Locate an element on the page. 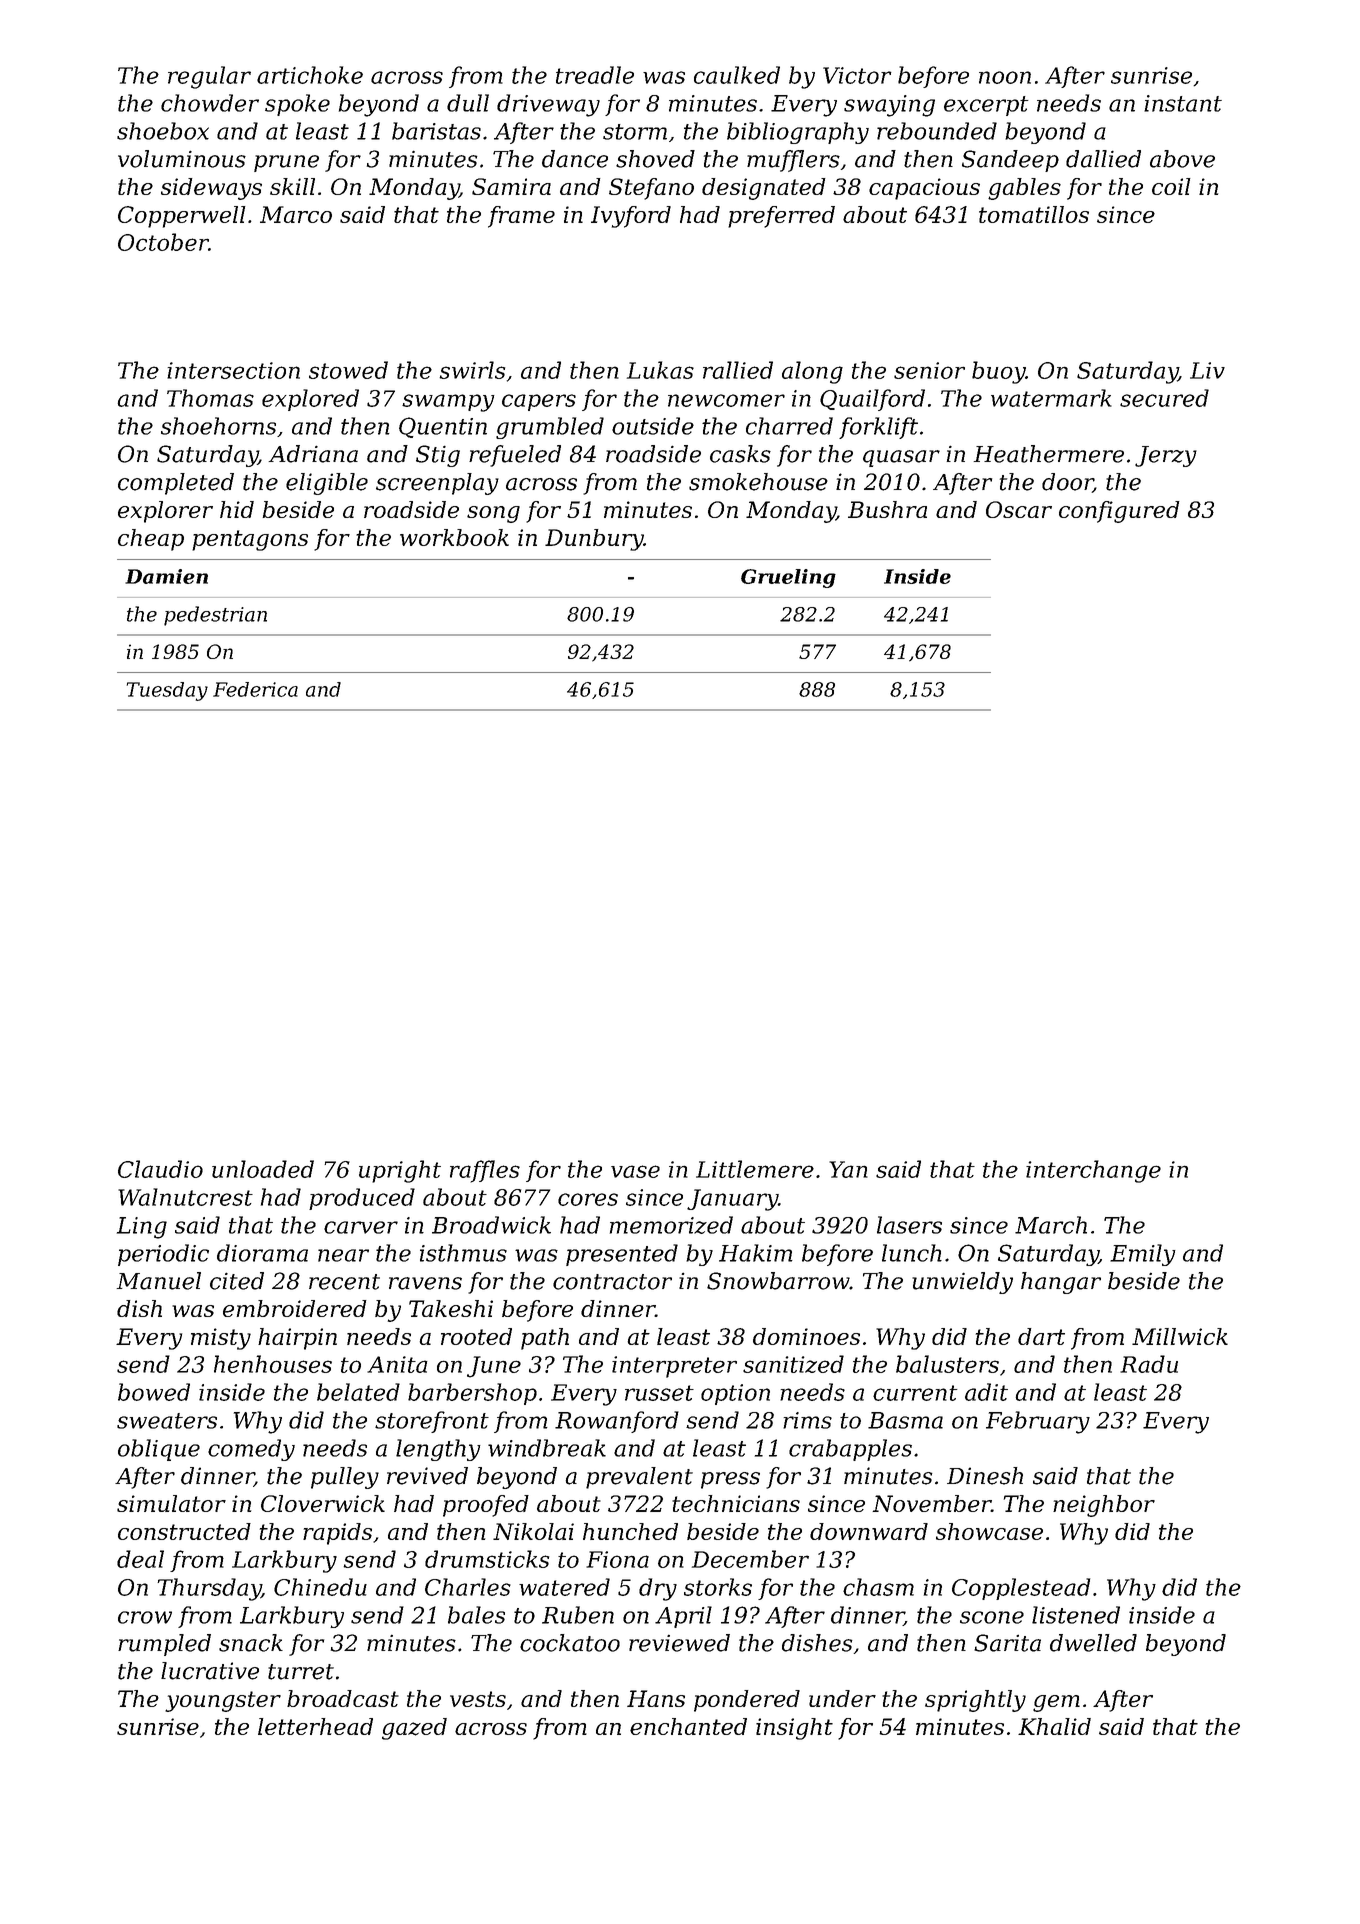 The width and height of the image is (1360, 1924). December is located at coordinates (750, 1559).
